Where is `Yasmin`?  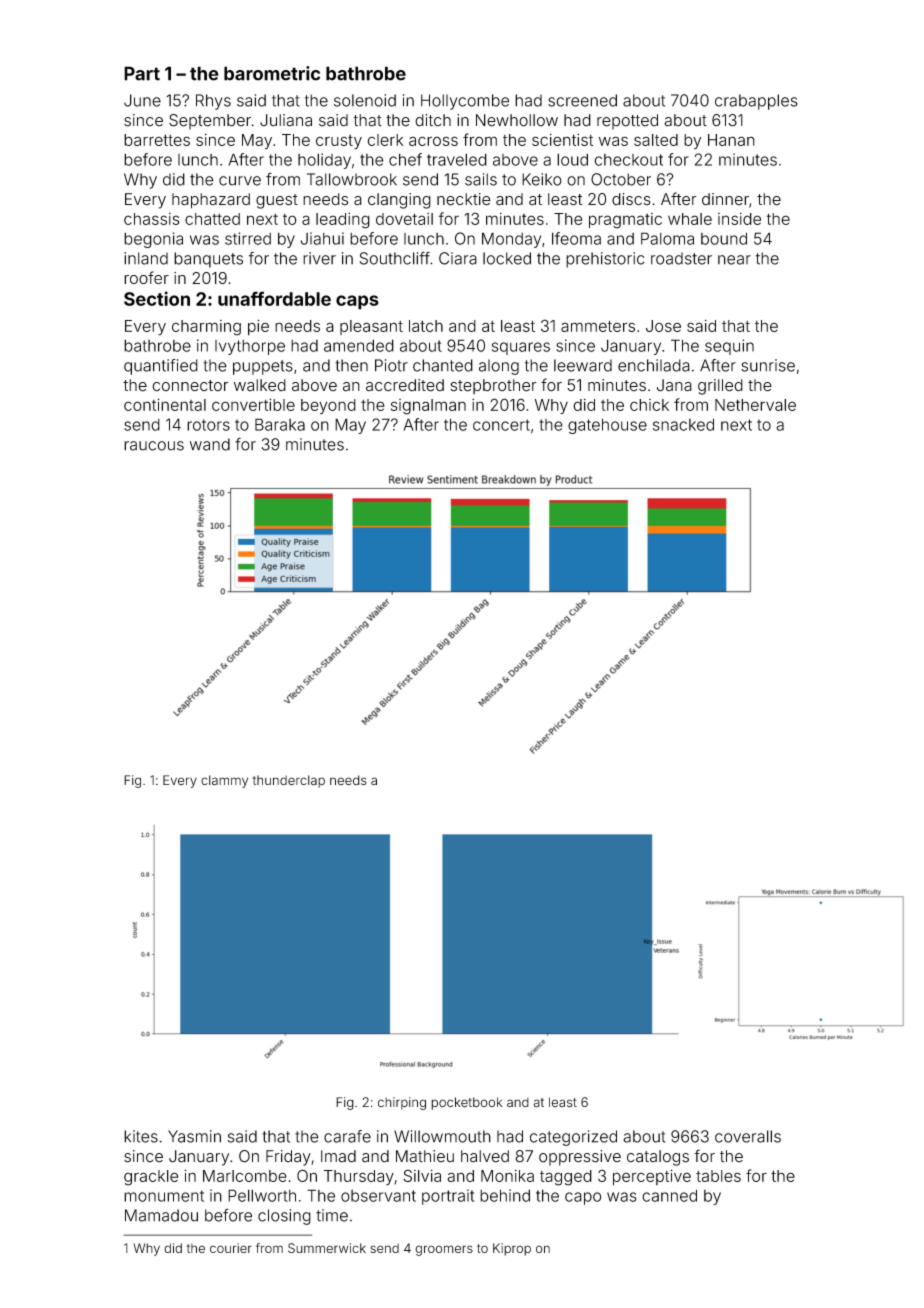 Yasmin is located at coordinates (194, 1136).
